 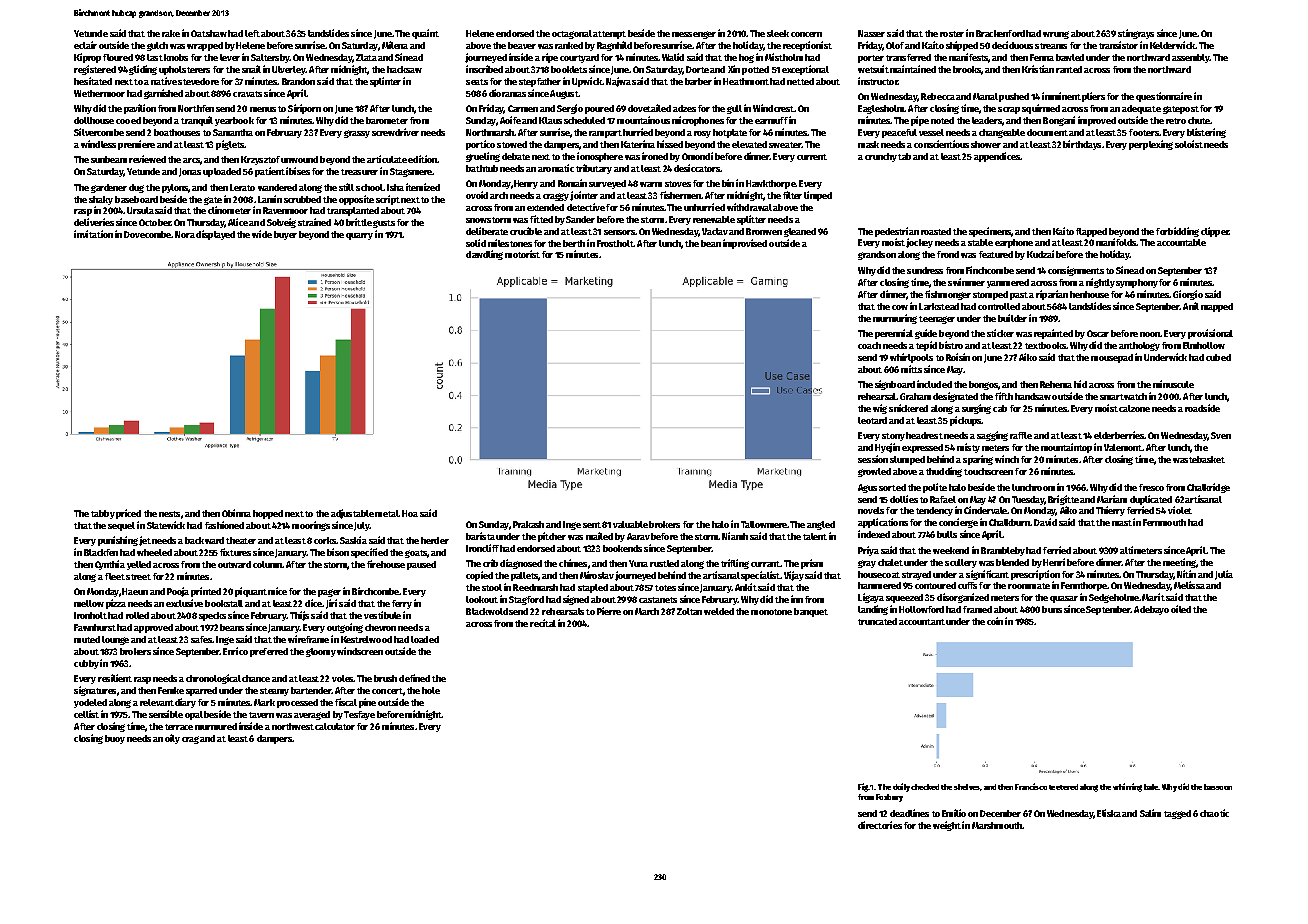 I want to click on Tesfaye, so click(x=359, y=715).
